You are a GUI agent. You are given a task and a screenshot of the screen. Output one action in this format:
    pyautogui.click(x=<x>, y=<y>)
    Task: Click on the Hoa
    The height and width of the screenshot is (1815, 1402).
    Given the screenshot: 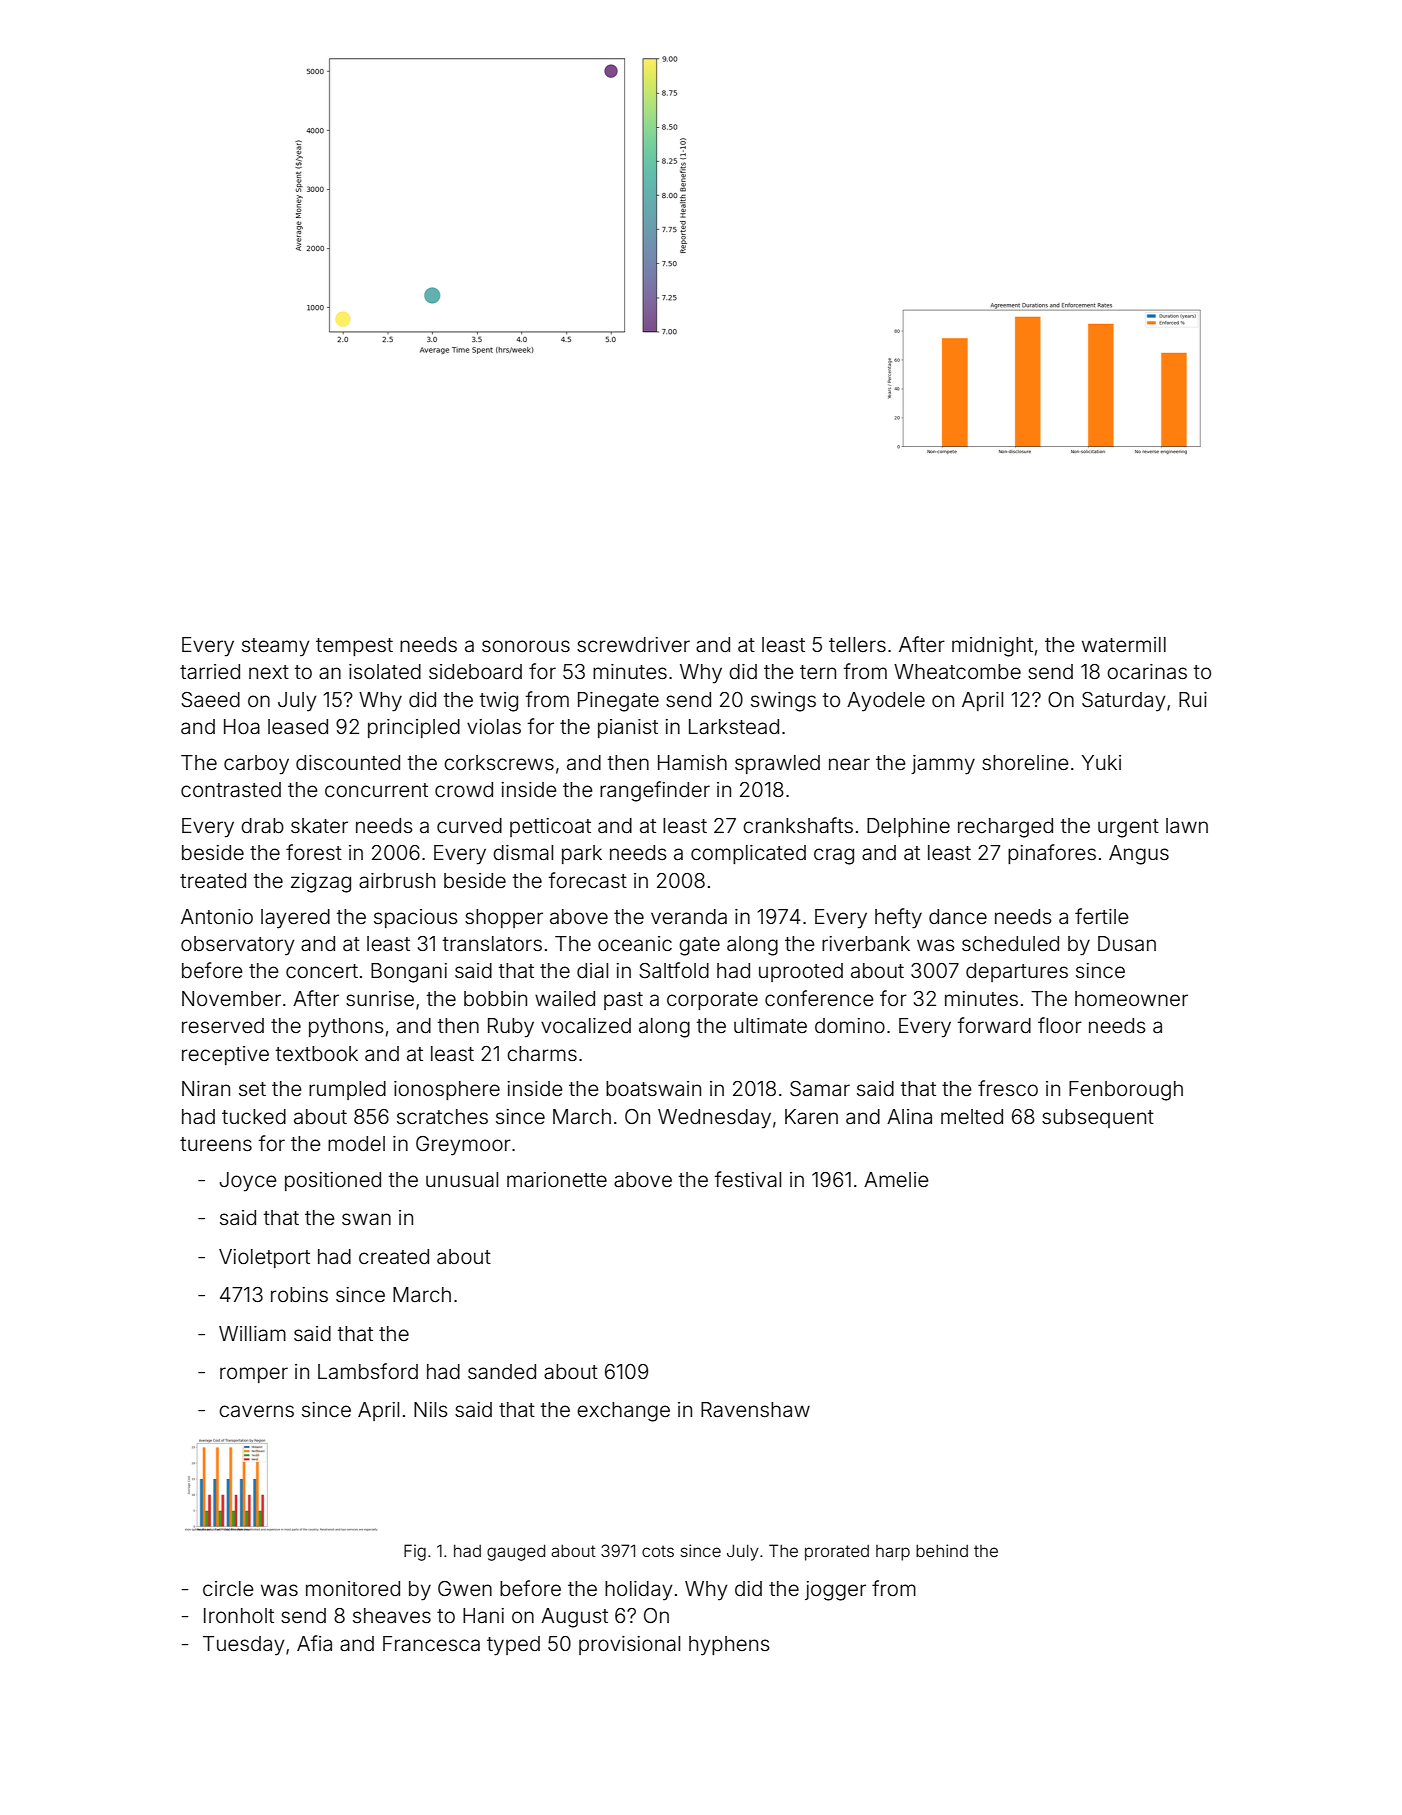 What is the action you would take?
    pyautogui.click(x=242, y=726)
